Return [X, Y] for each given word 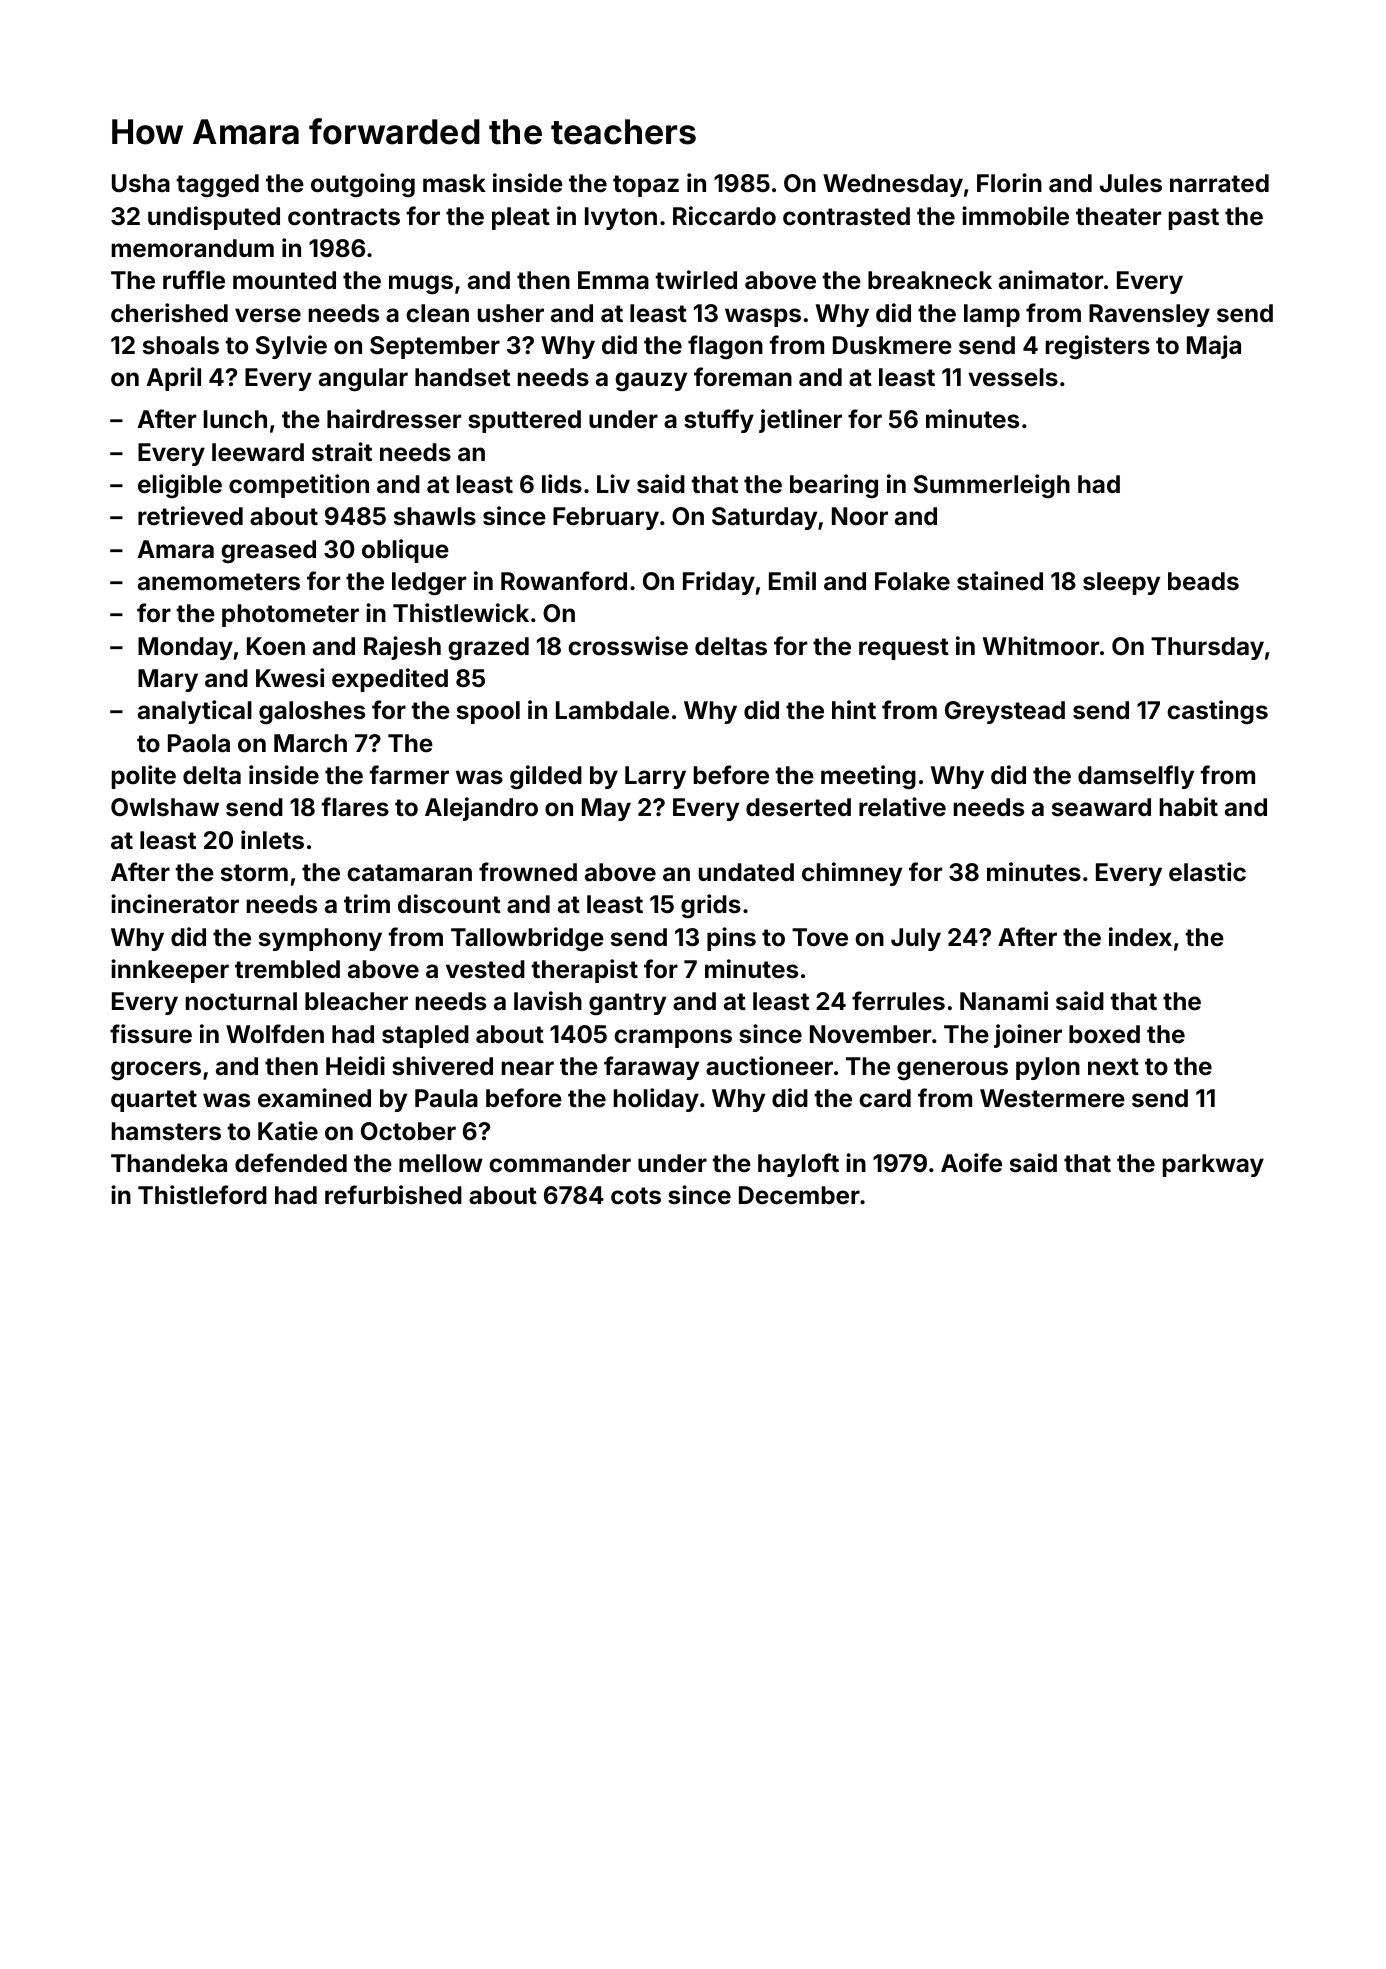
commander [560, 1163]
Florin [1009, 183]
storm [254, 873]
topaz [646, 186]
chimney [852, 874]
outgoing [363, 185]
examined [314, 1098]
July [916, 939]
